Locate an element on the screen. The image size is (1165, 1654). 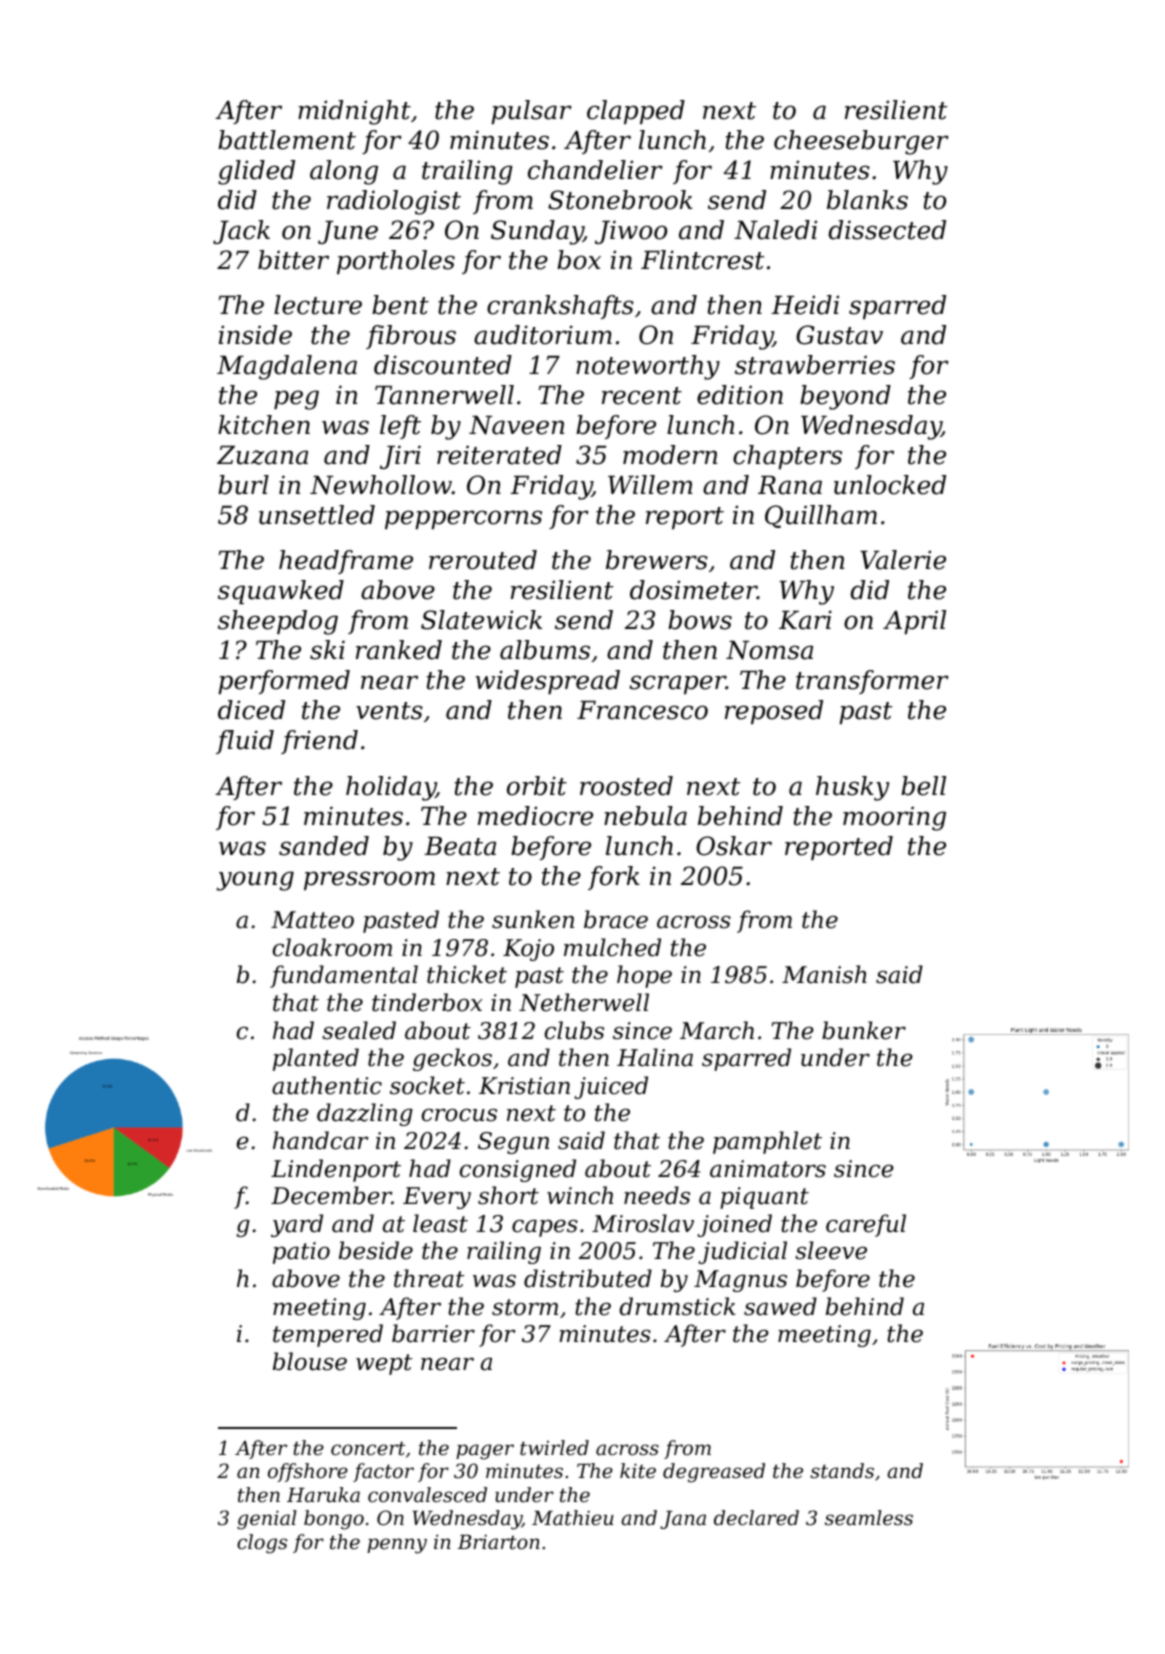
clapped is located at coordinates (636, 112).
